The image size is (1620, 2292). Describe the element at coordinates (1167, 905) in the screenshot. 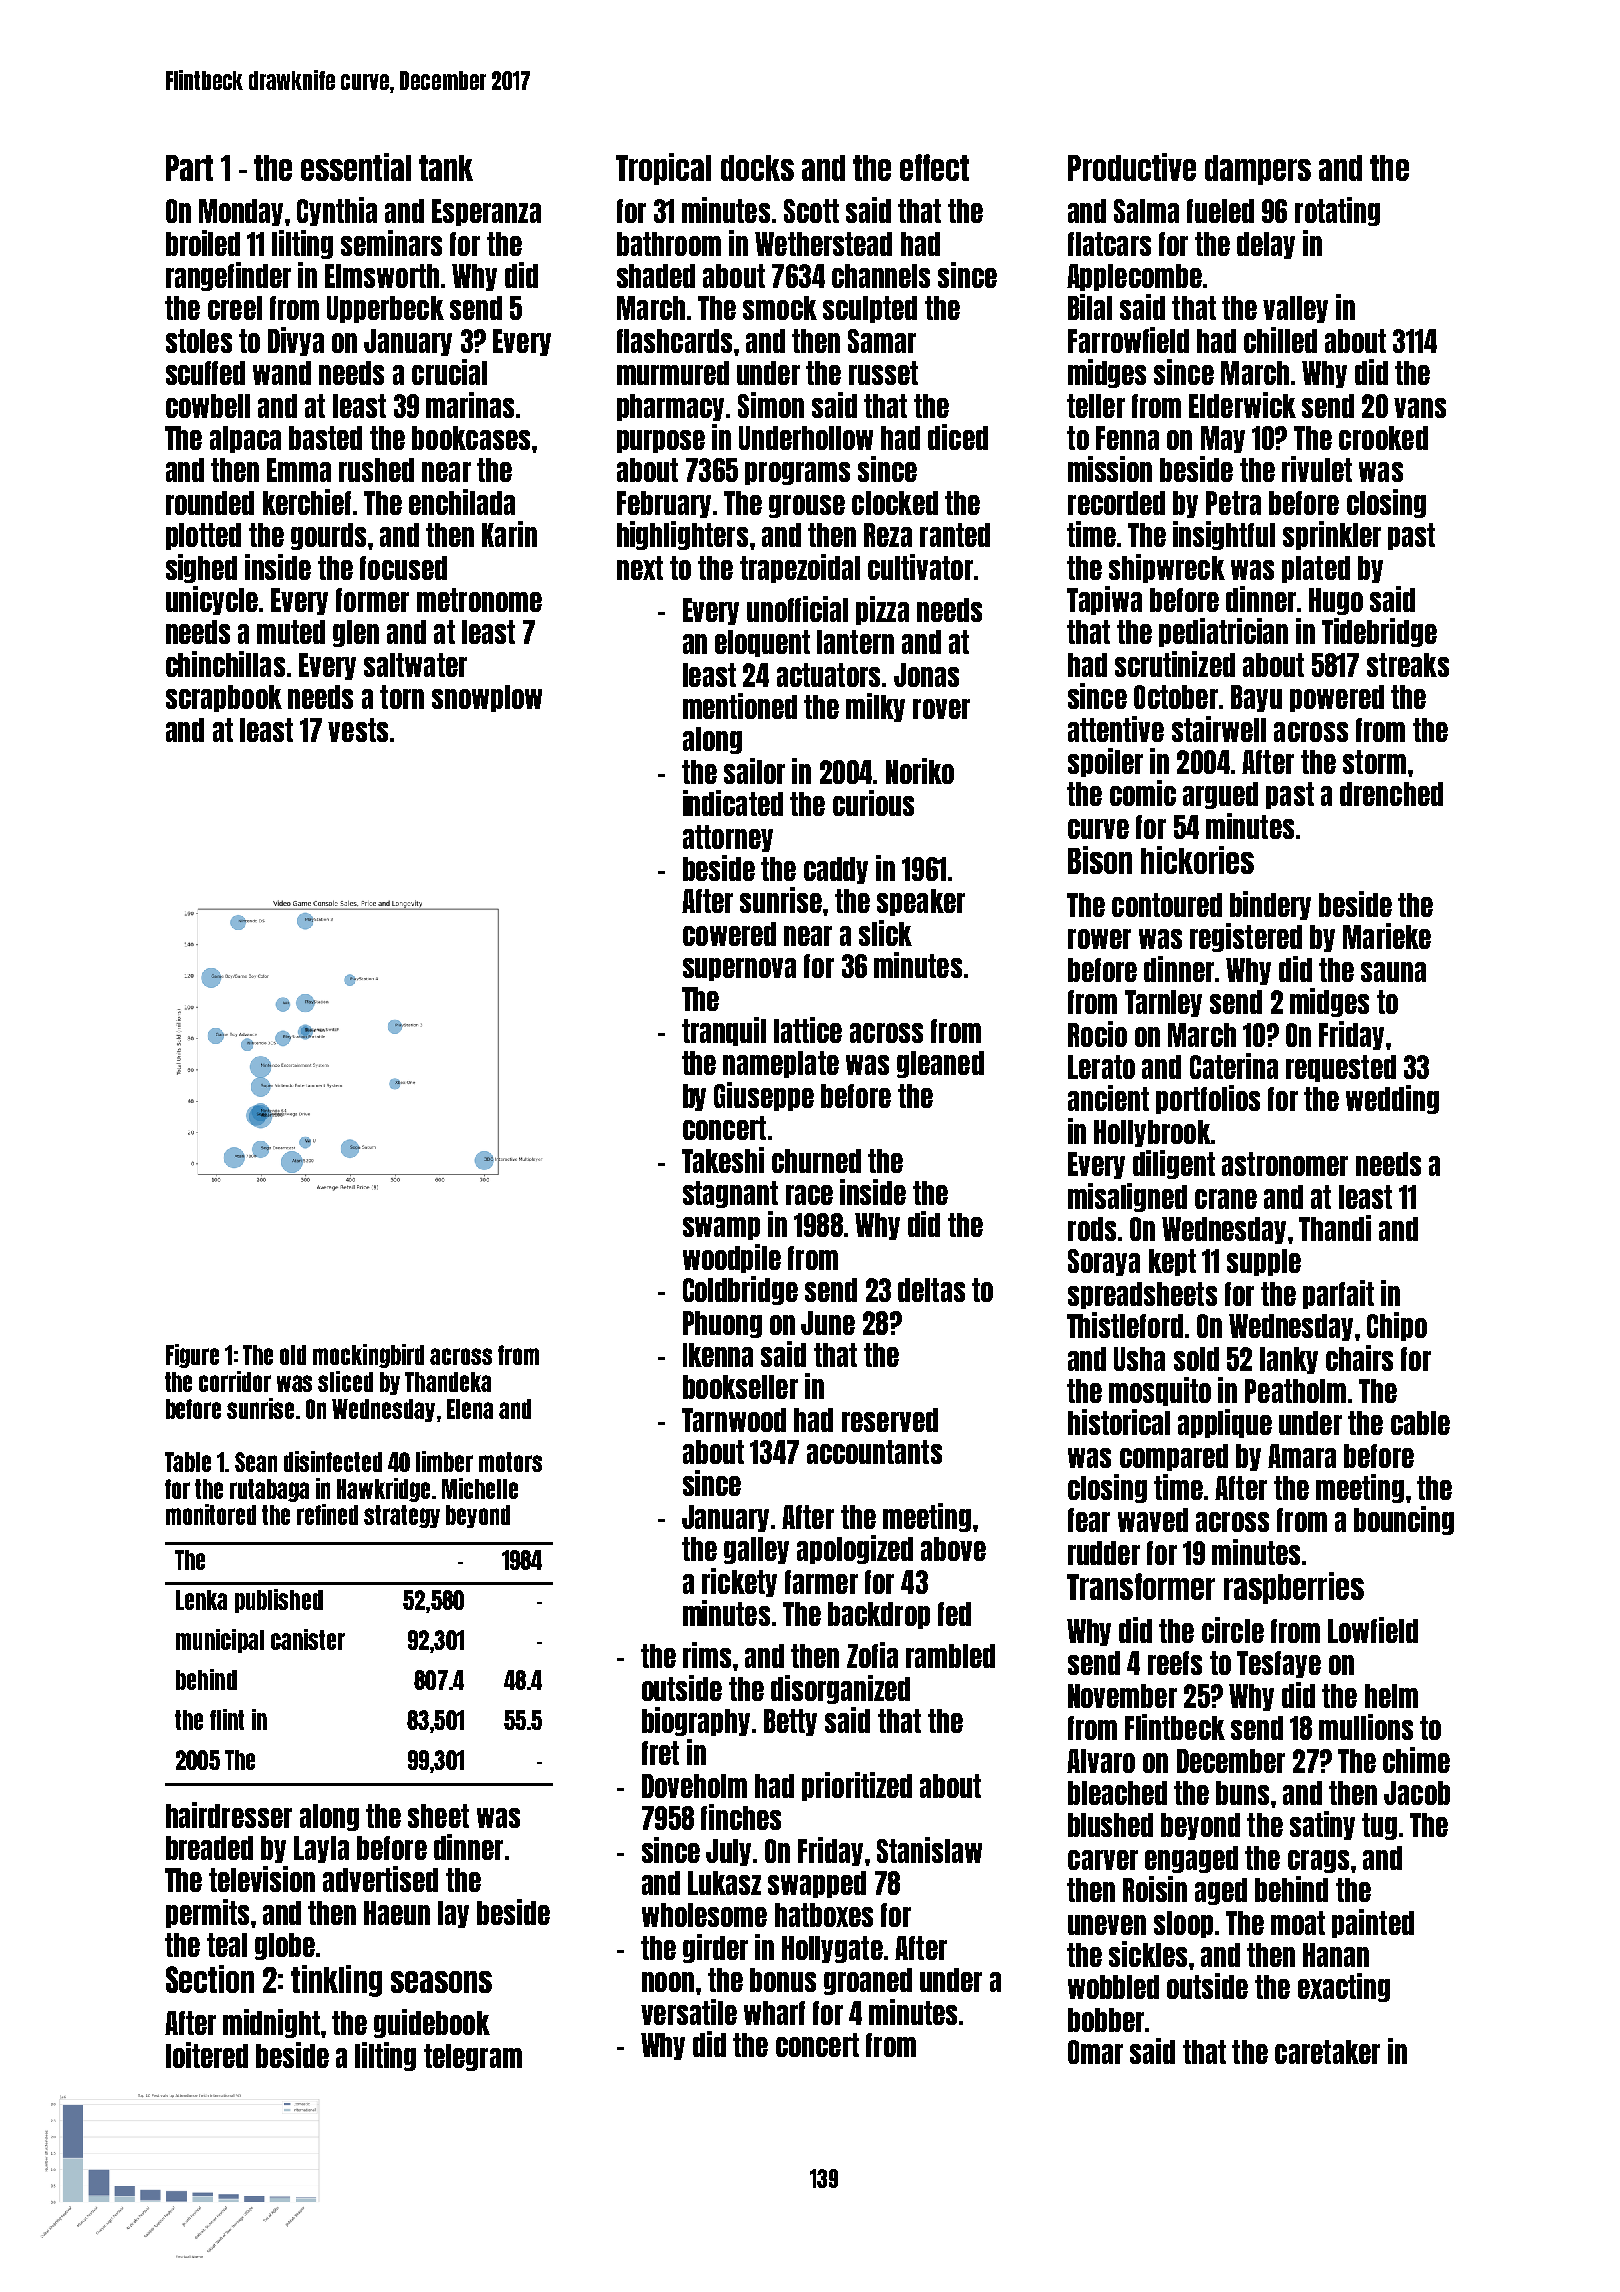

I see `contoured` at that location.
